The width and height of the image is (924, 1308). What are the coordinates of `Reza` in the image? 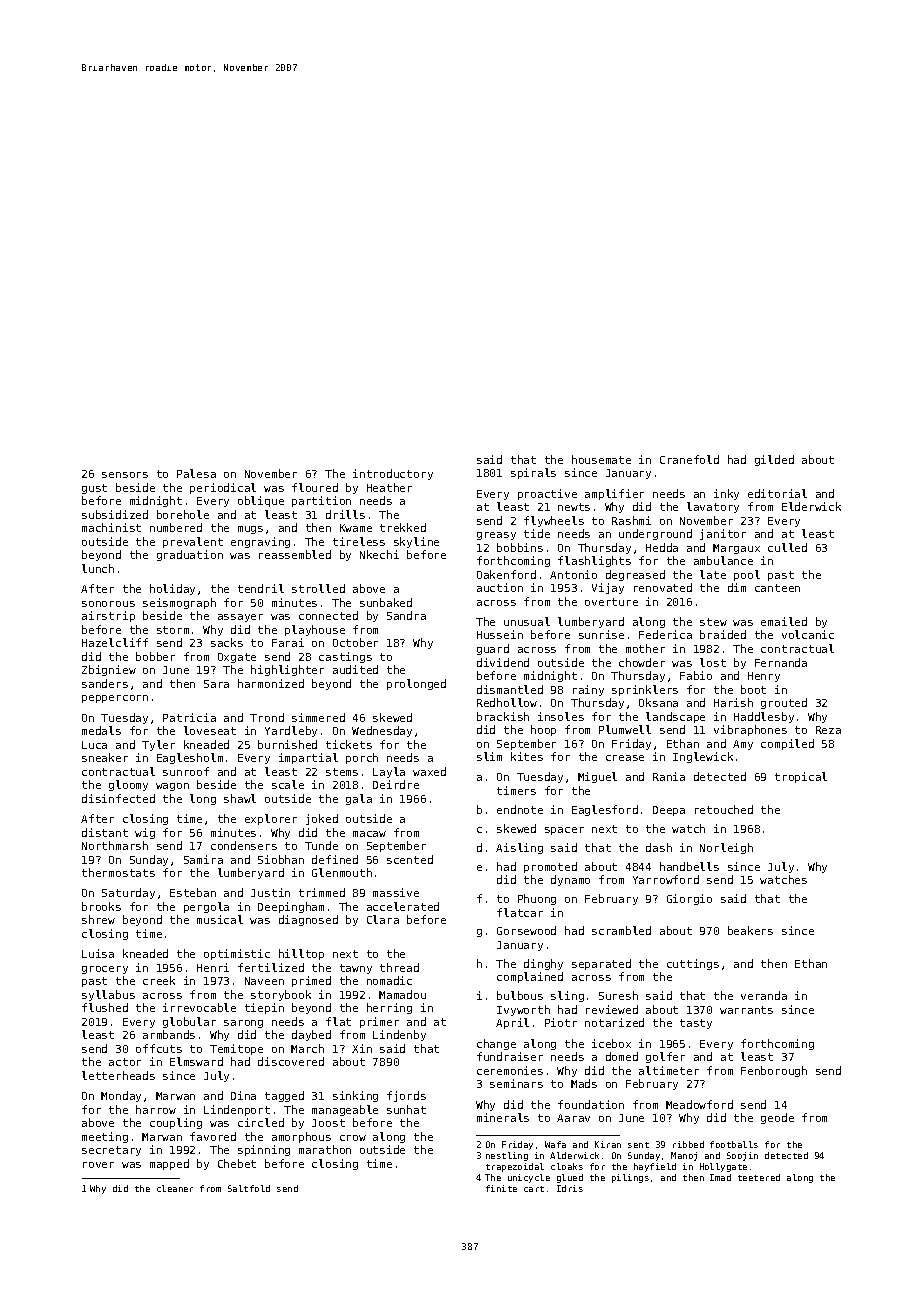 It's located at (828, 730).
